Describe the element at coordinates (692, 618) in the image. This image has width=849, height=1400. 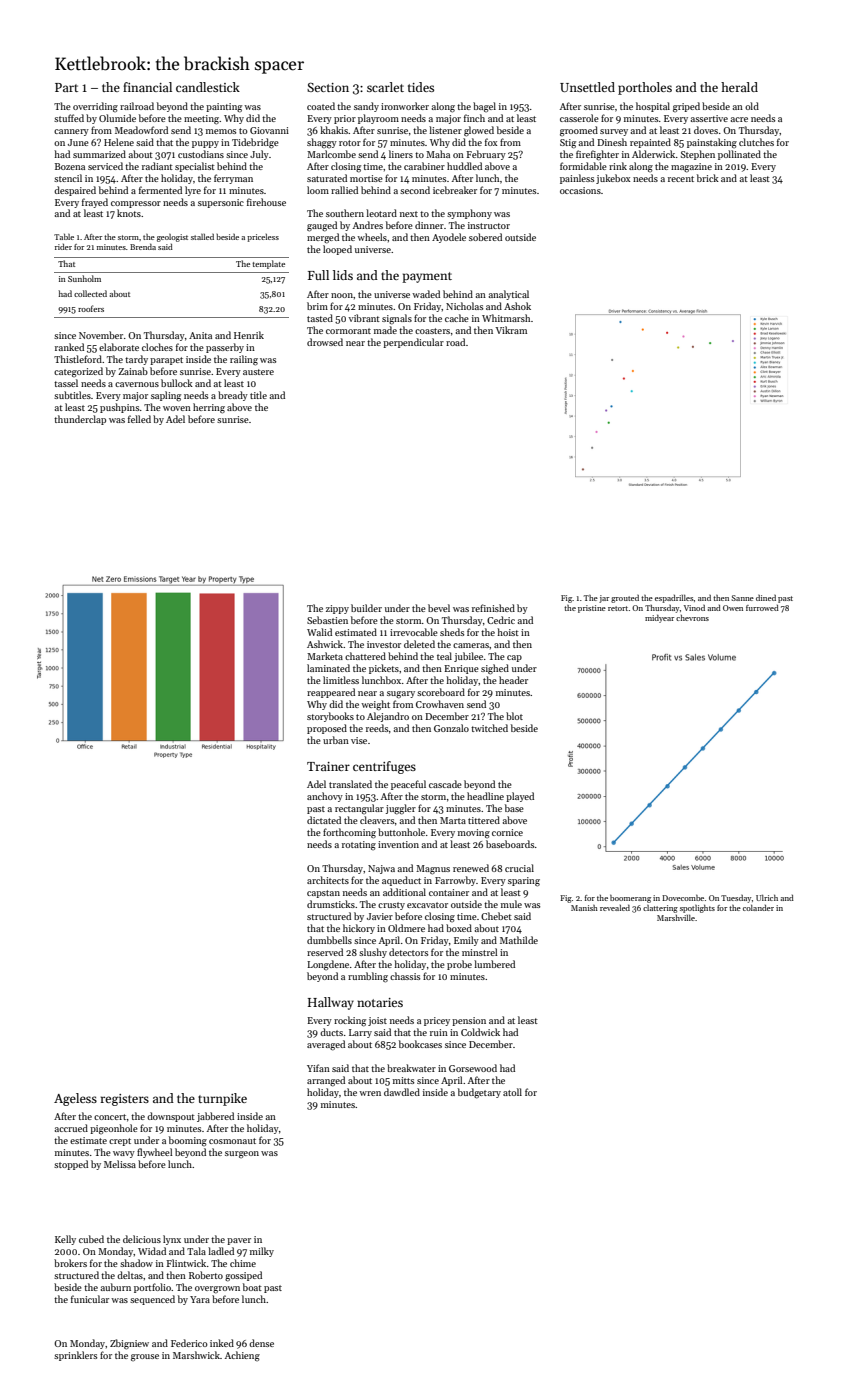
I see `chevrons` at that location.
